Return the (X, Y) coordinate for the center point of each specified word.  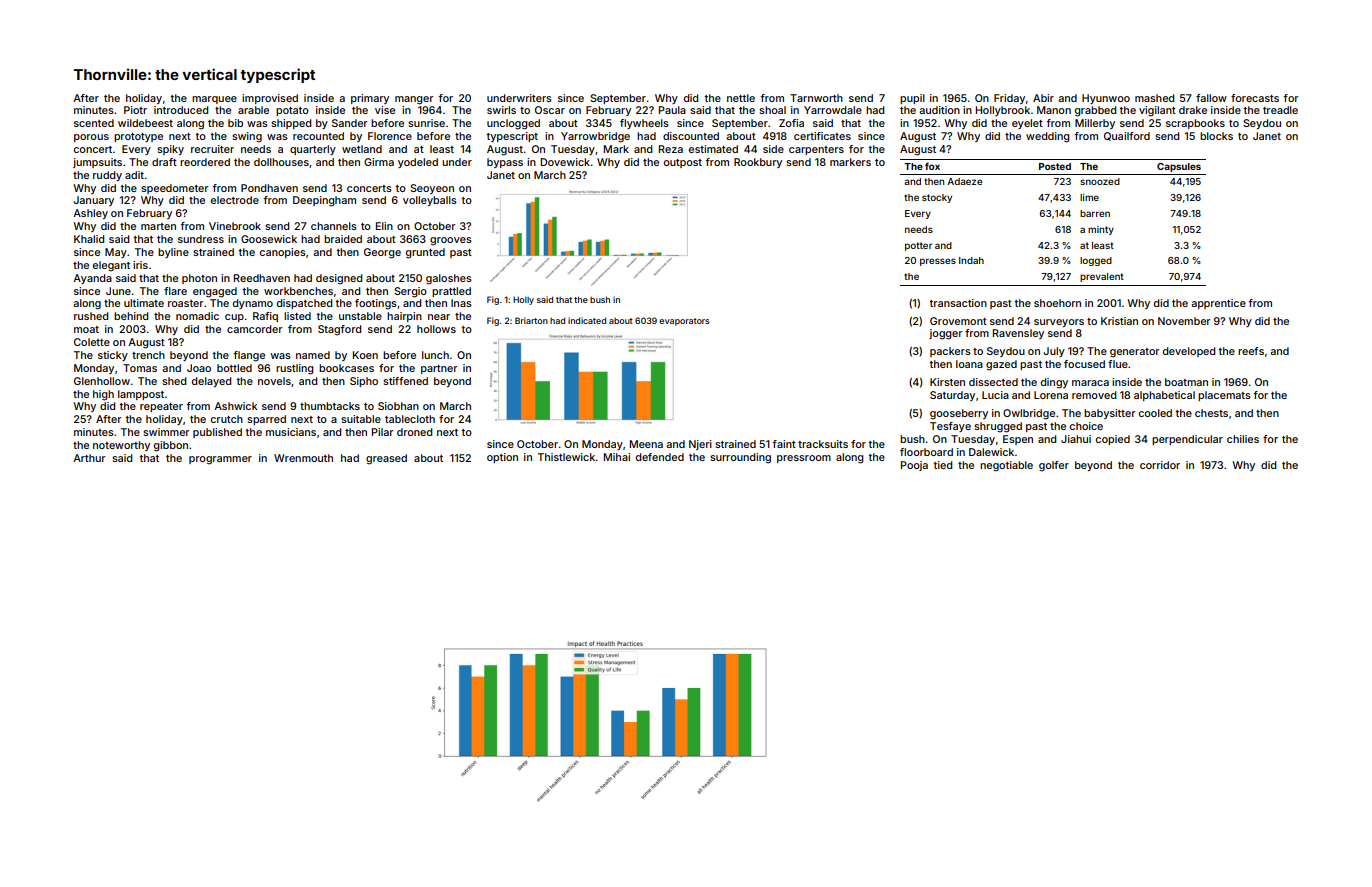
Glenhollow (102, 381)
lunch (435, 355)
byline (173, 253)
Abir (1043, 98)
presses (938, 262)
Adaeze (964, 181)
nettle (741, 98)
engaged (215, 292)
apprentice (1218, 304)
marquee (214, 100)
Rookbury (758, 163)
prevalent (1102, 277)
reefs (1251, 351)
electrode (235, 200)
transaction (958, 303)
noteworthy (121, 446)
